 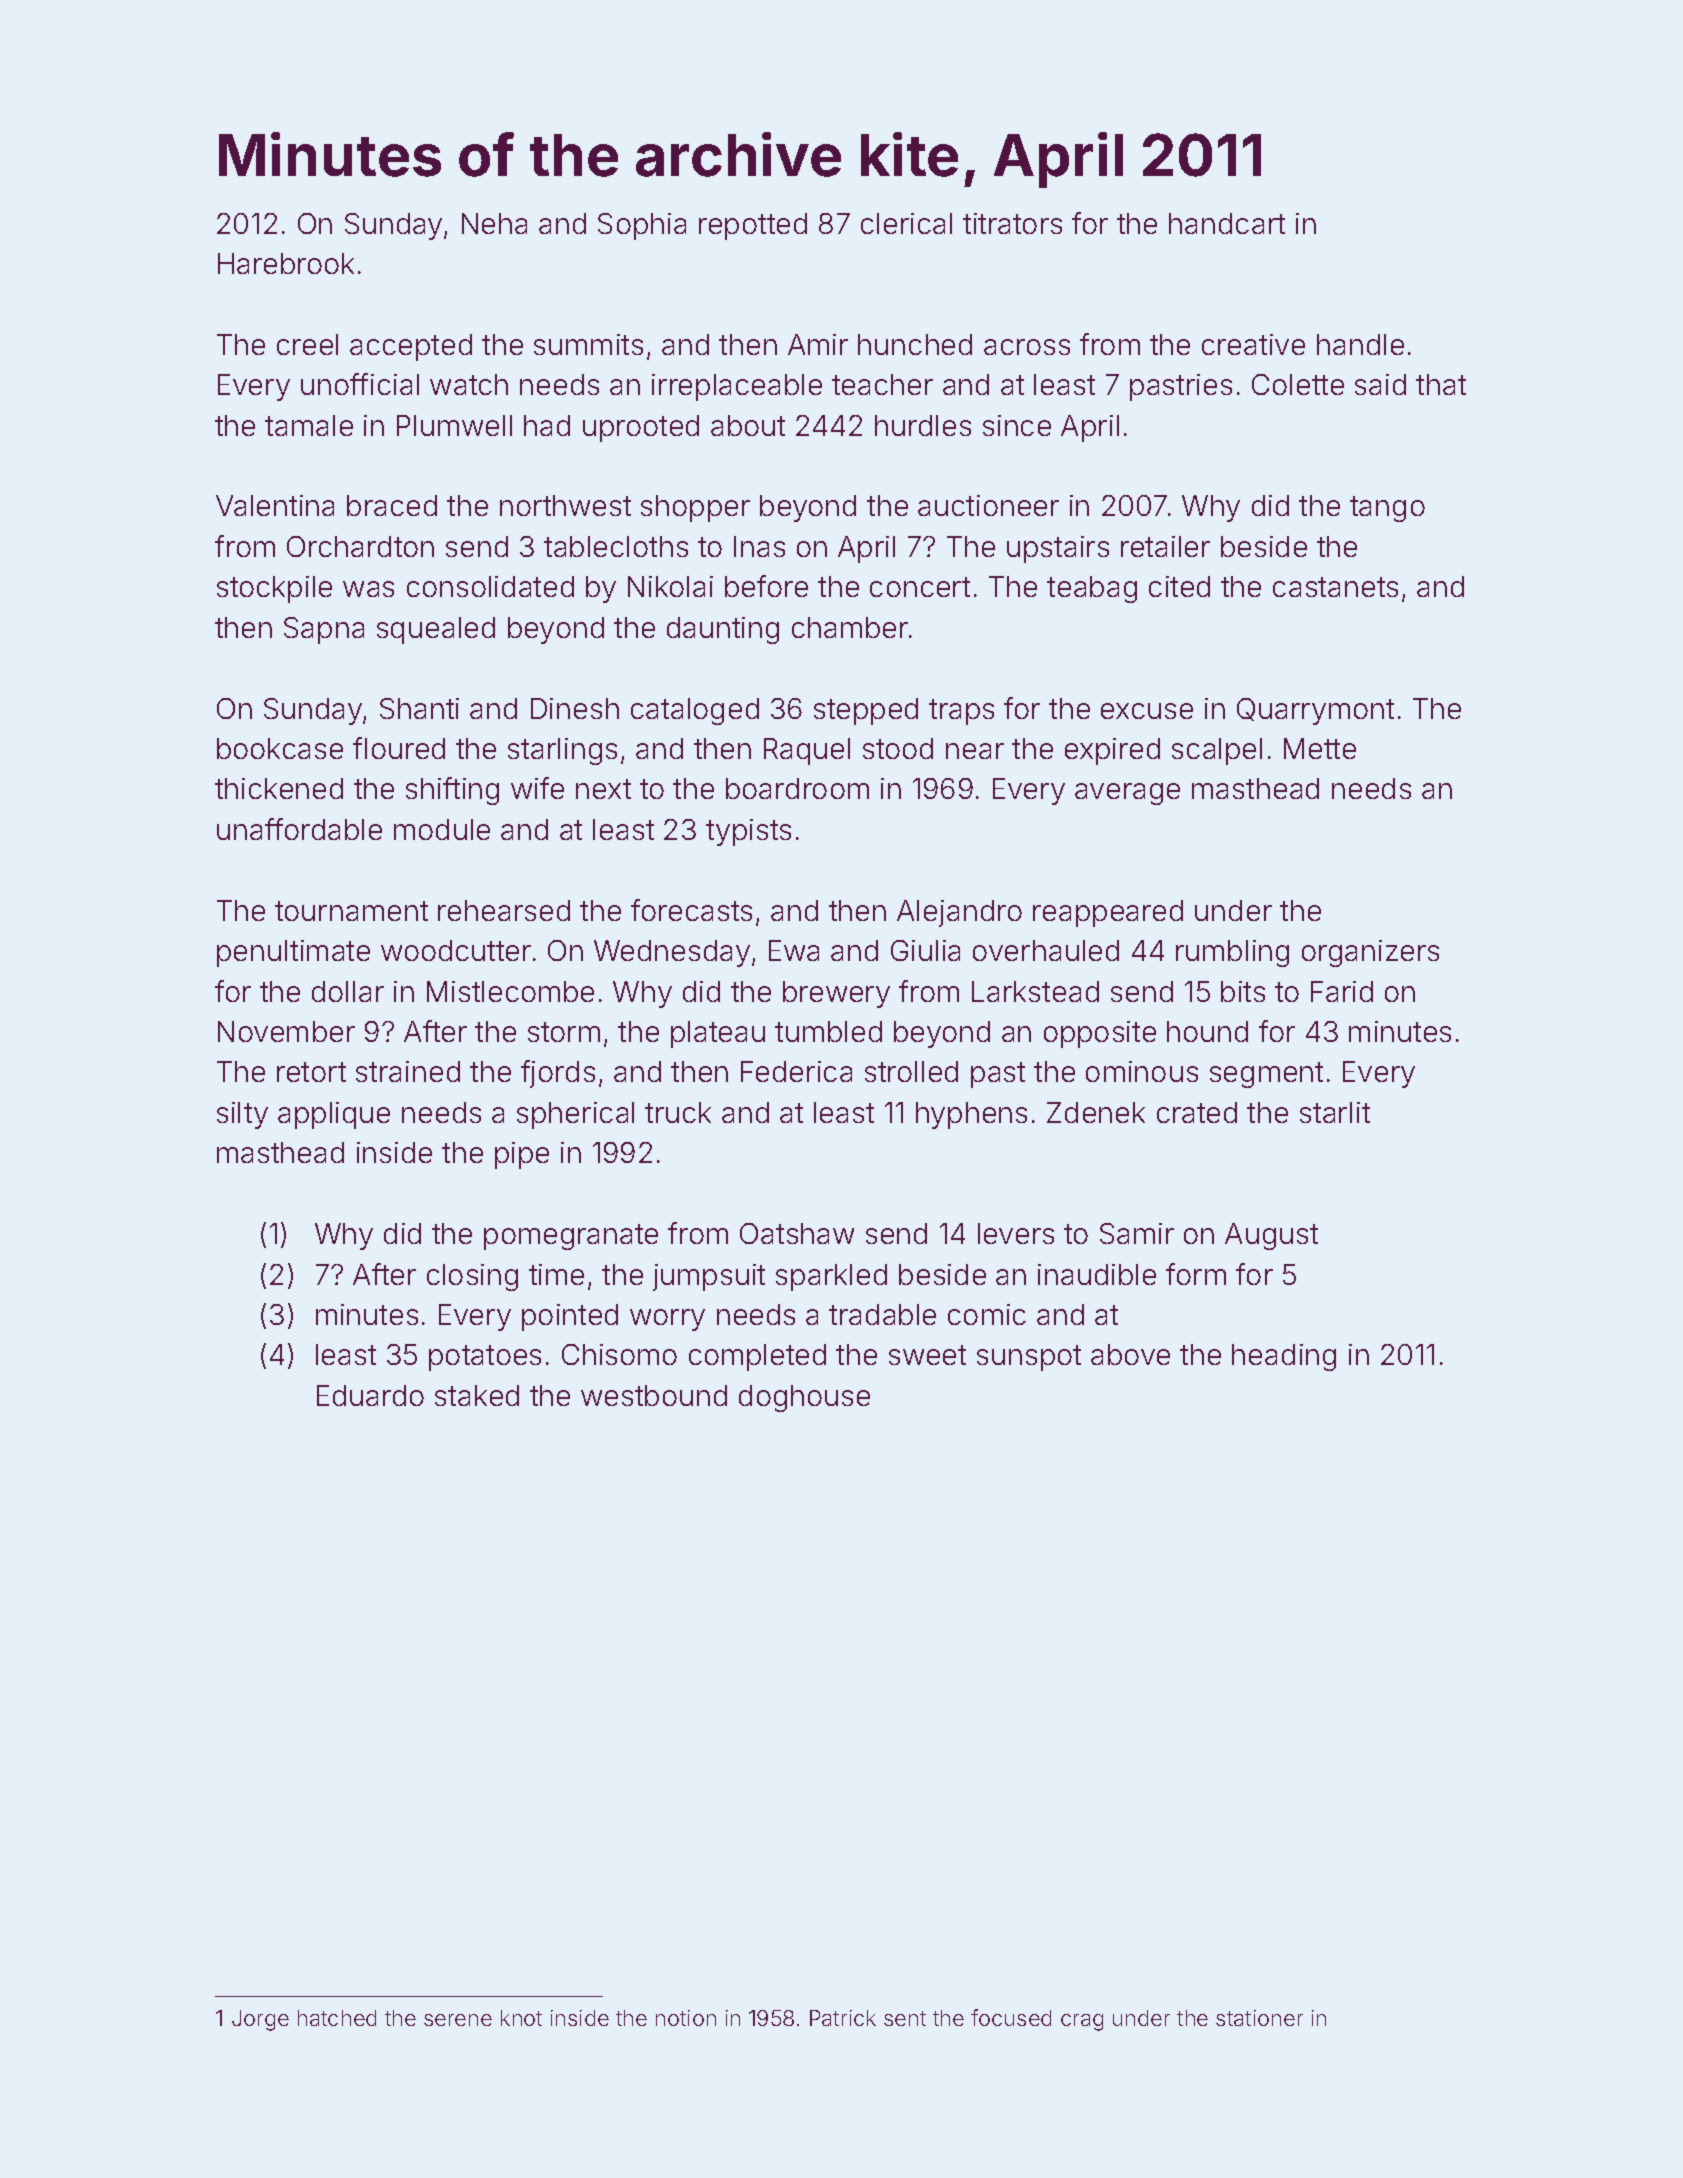 What do you see at coordinates (920, 587) in the screenshot?
I see `concert` at bounding box center [920, 587].
